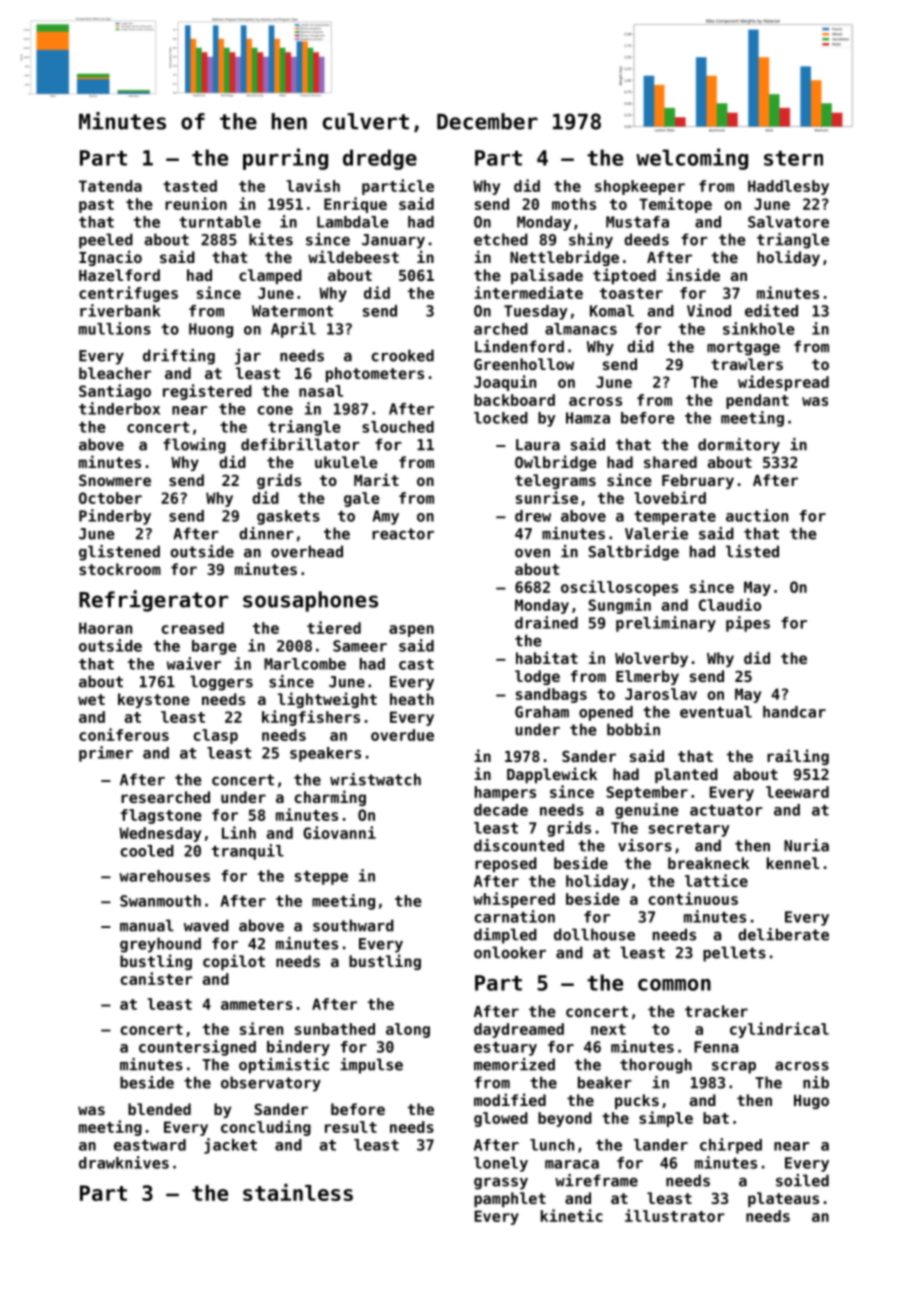 The width and height of the screenshot is (908, 1316). Describe the element at coordinates (160, 901) in the screenshot. I see `Swanmouth` at that location.
